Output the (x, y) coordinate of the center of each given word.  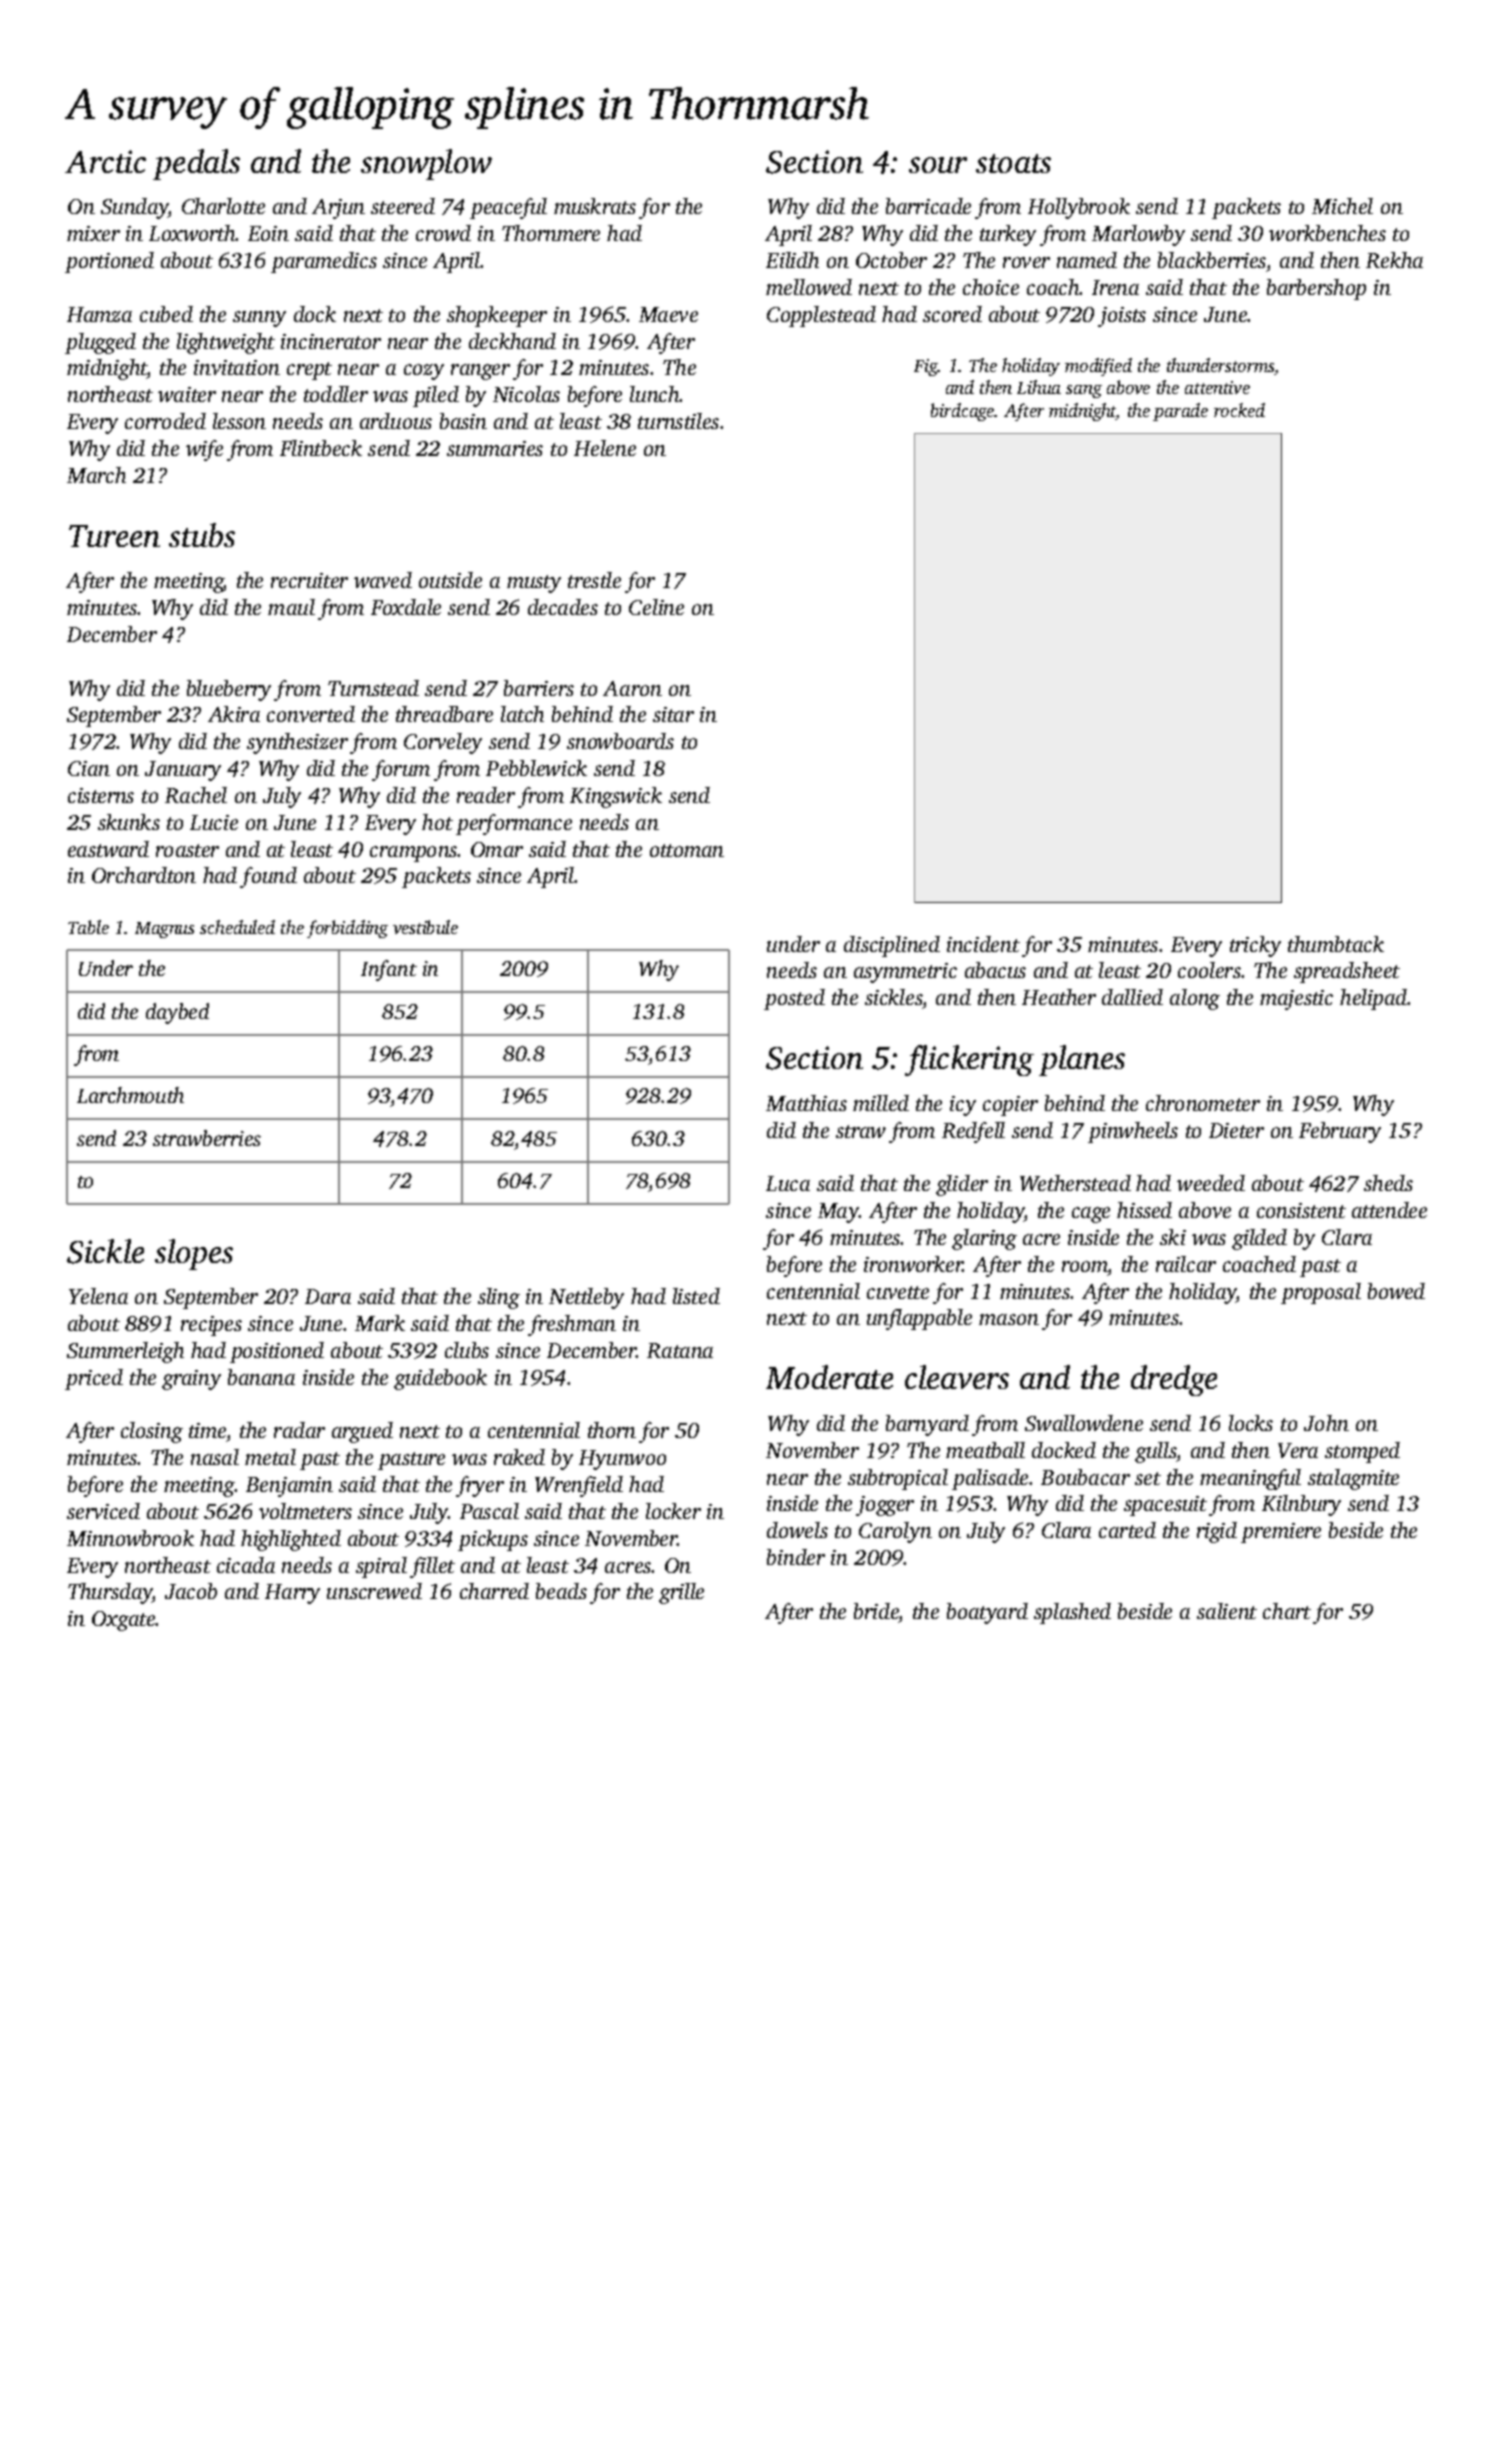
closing (152, 1432)
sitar (673, 714)
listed (696, 1296)
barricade (928, 206)
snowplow (426, 164)
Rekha (1394, 260)
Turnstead (373, 688)
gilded (1259, 1239)
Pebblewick (536, 768)
